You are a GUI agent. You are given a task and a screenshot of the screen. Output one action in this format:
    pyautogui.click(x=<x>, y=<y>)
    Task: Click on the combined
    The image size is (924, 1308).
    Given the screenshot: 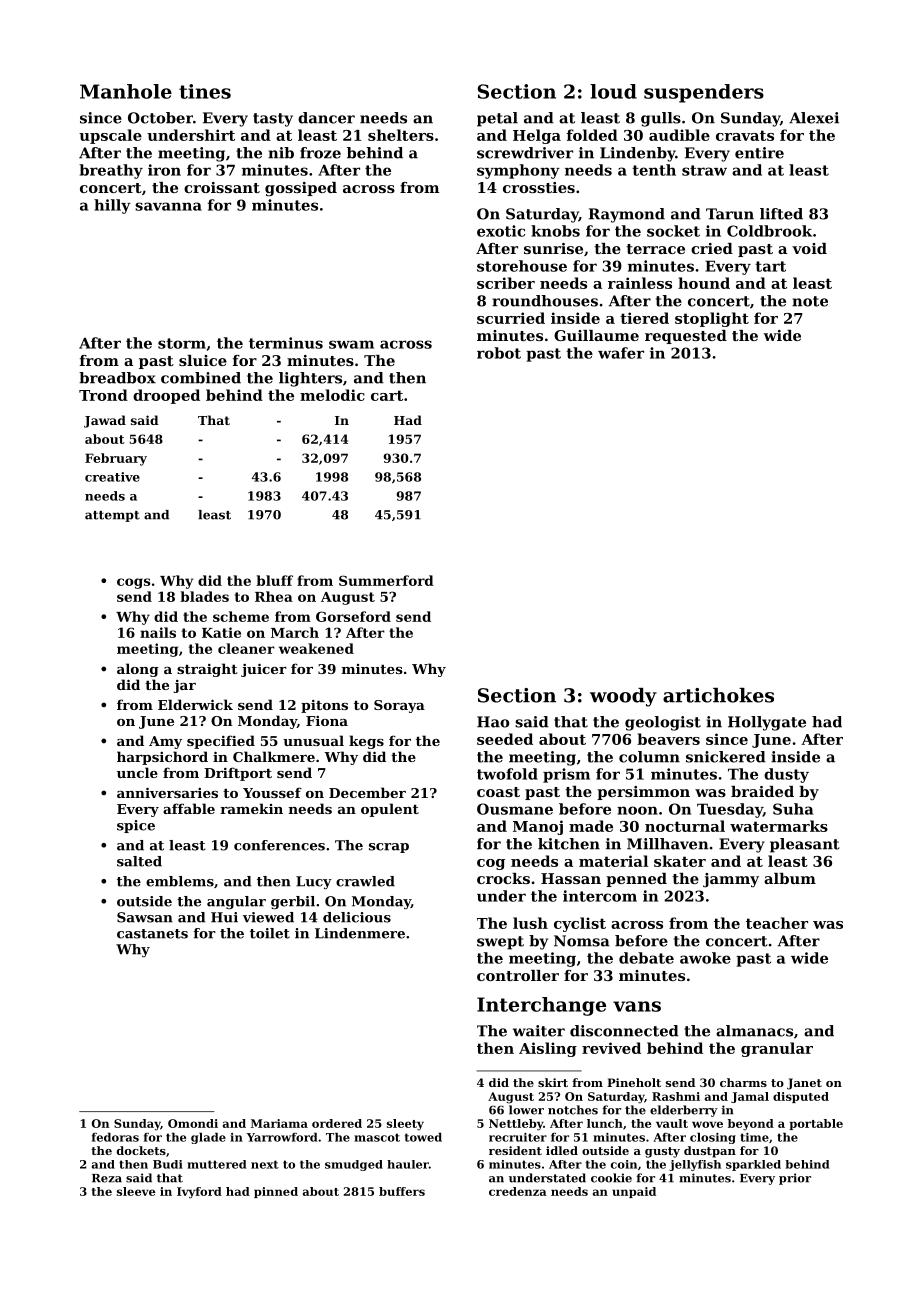 What is the action you would take?
    pyautogui.click(x=201, y=378)
